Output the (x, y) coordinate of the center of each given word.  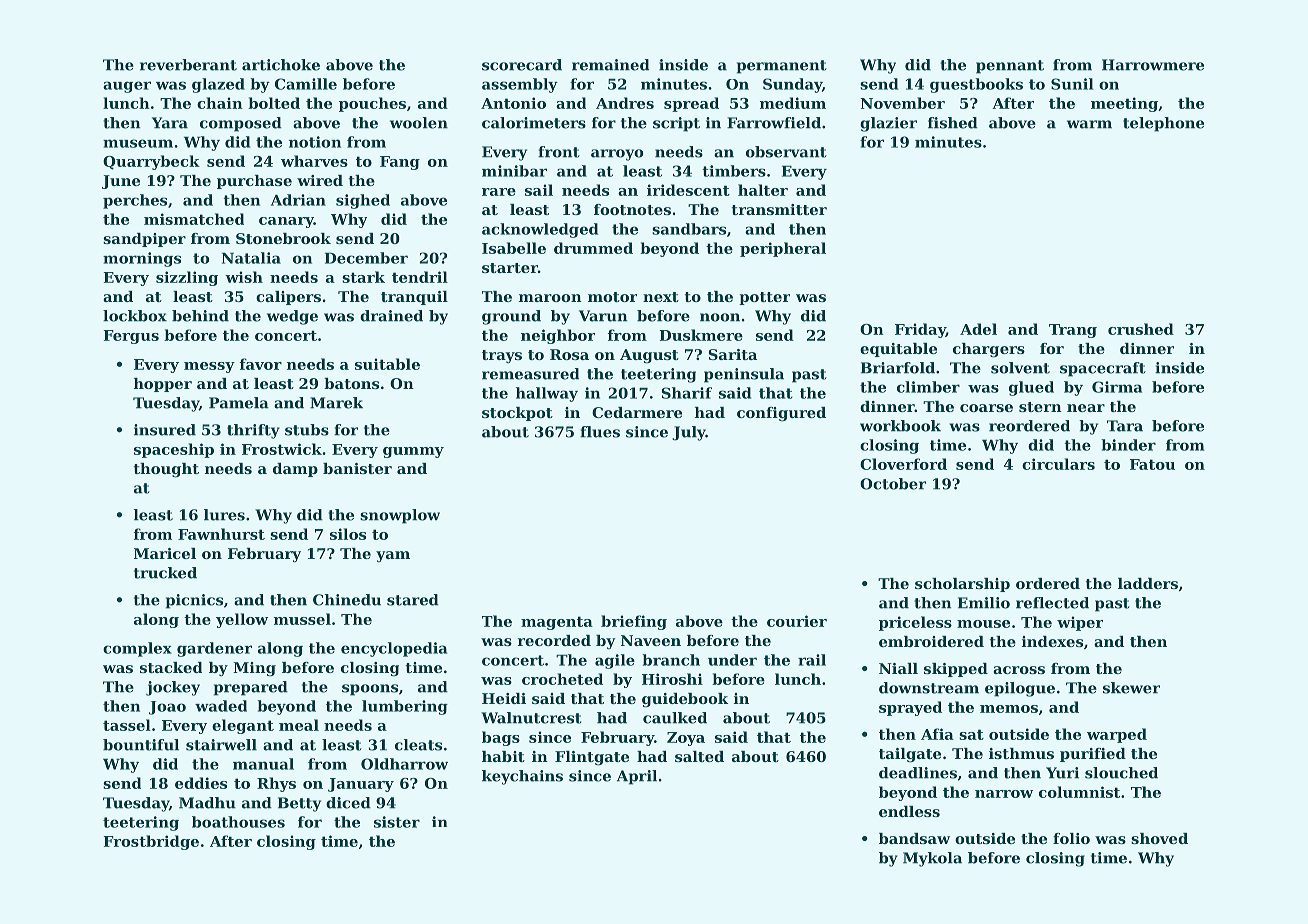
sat (971, 734)
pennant (1010, 67)
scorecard (522, 65)
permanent (782, 67)
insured (165, 430)
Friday (920, 330)
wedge (292, 317)
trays (502, 356)
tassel (127, 725)
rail (812, 660)
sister (397, 822)
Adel (978, 329)
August (649, 356)
